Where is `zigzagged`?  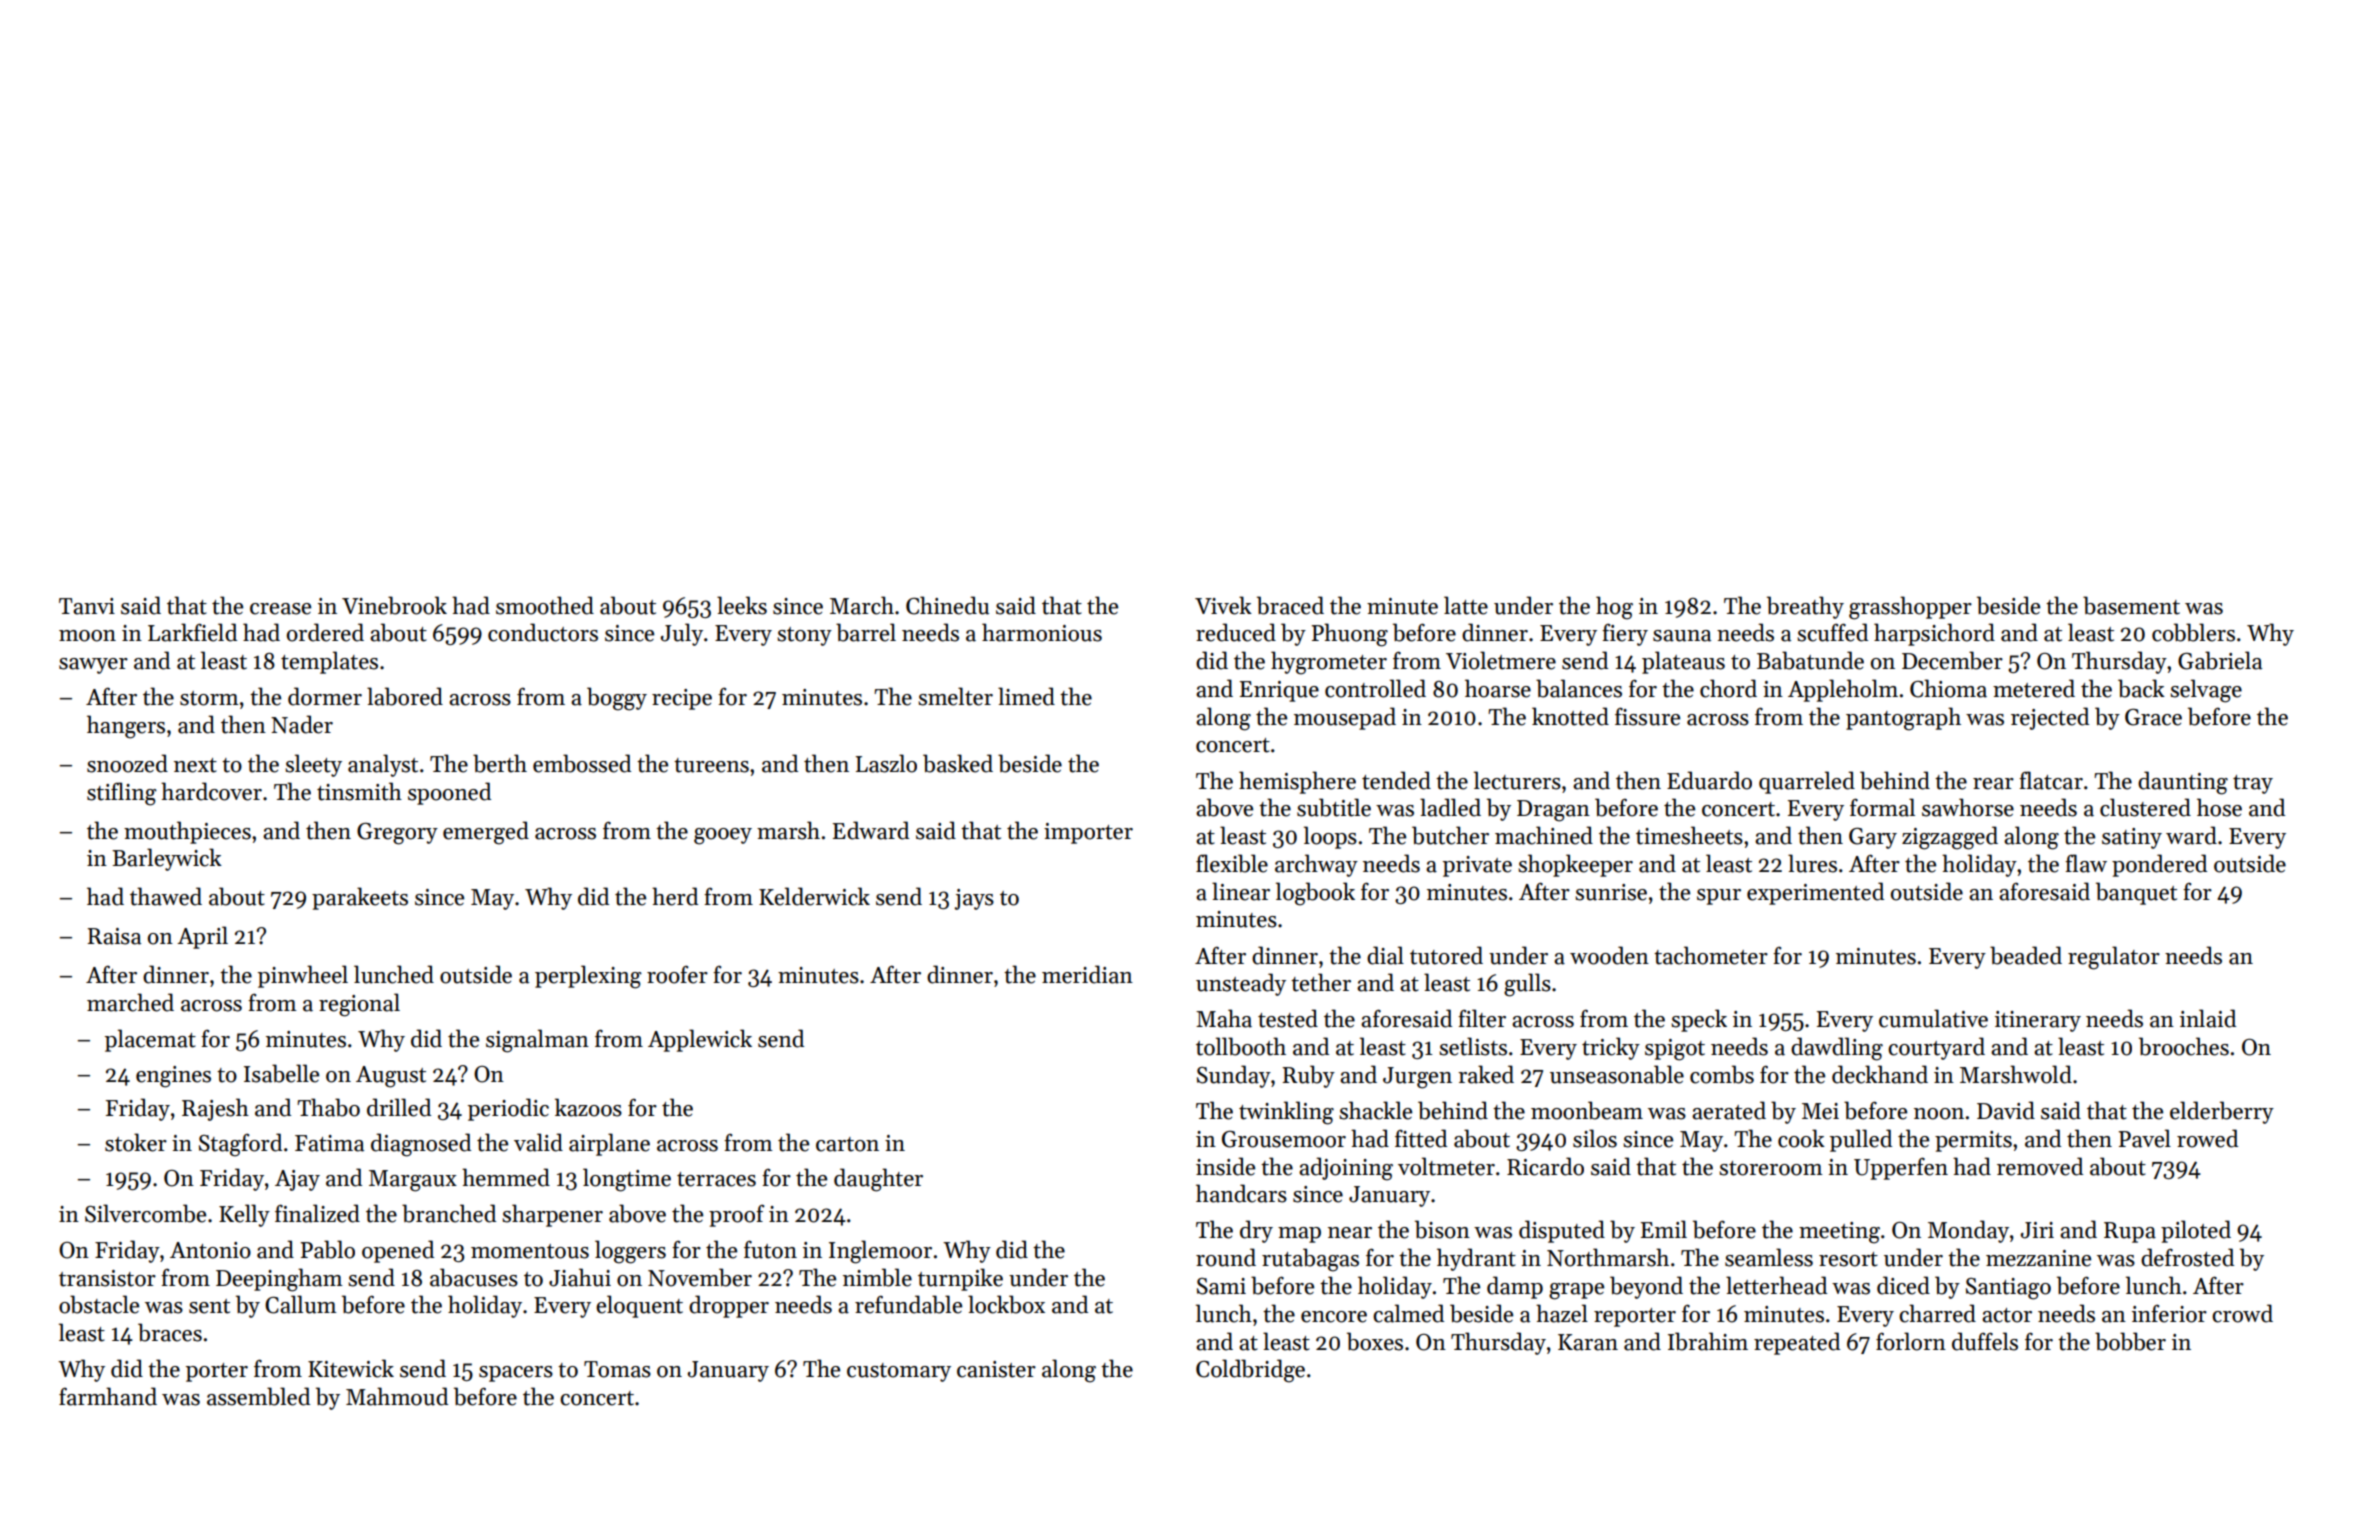 zigzagged is located at coordinates (1950, 838).
